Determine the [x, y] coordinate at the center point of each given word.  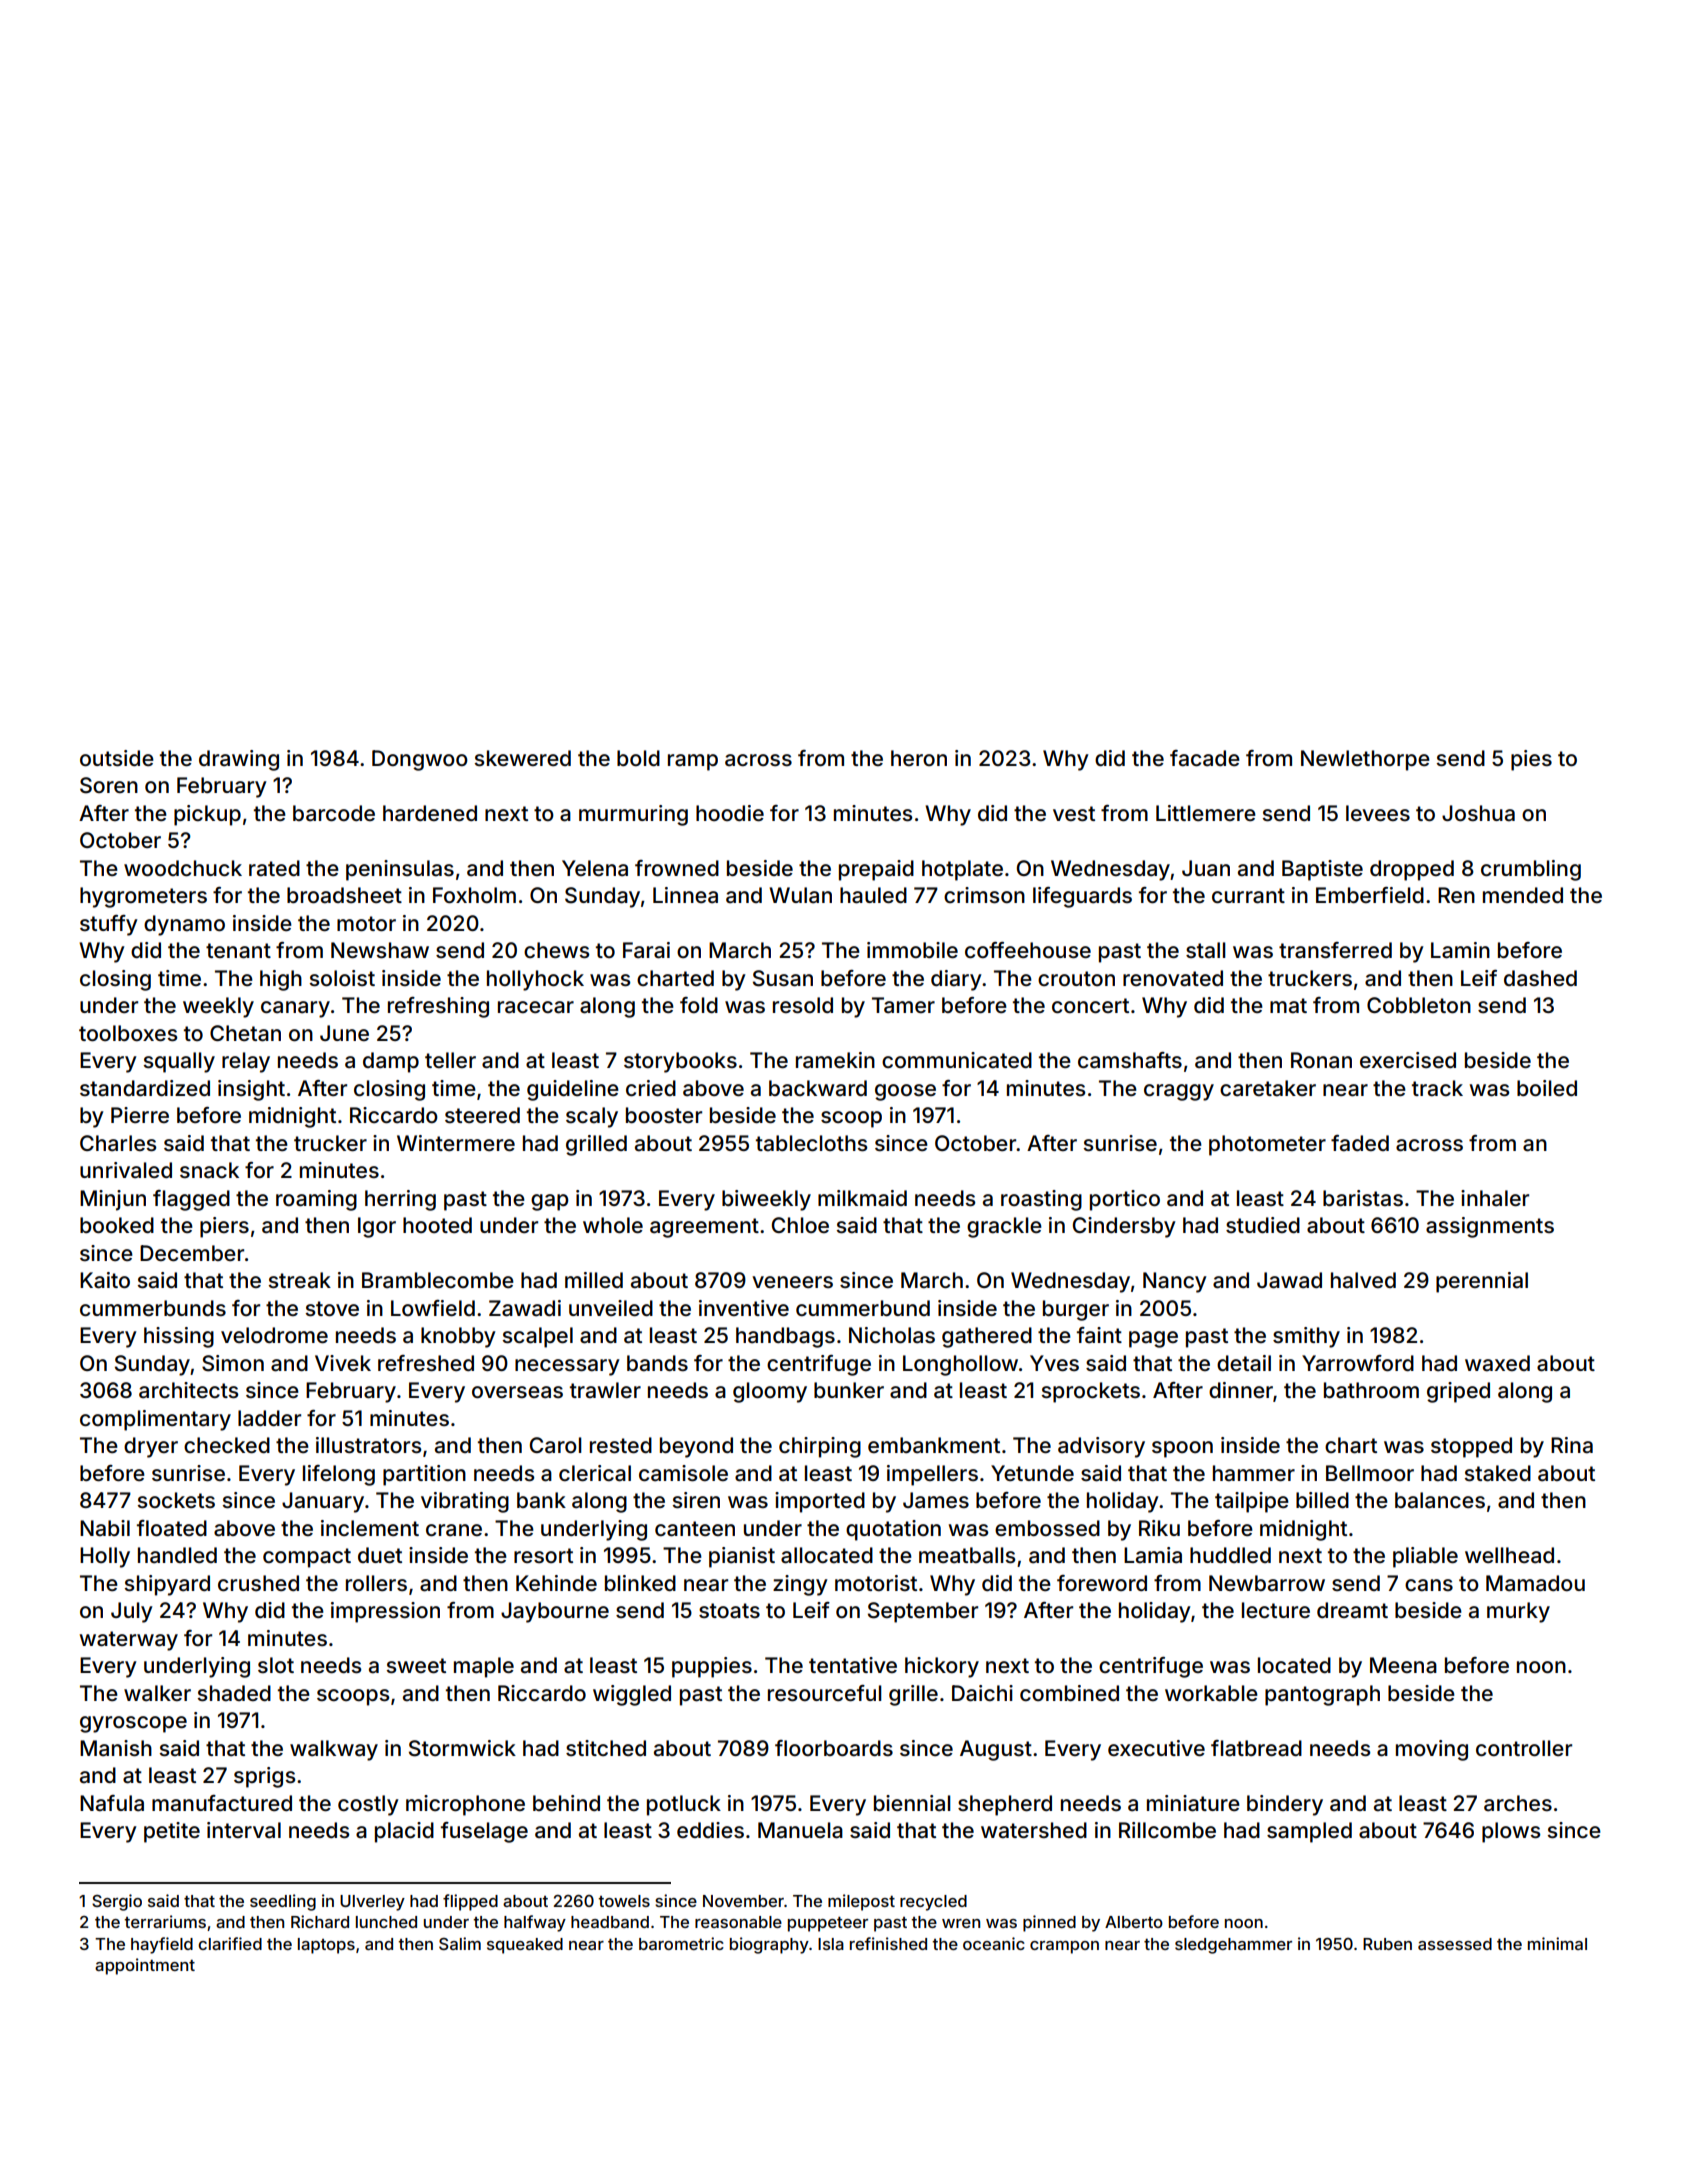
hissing [179, 1337]
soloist [342, 978]
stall [1206, 950]
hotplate [962, 870]
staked [1497, 1473]
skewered [522, 758]
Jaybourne [555, 1612]
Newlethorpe [1365, 760]
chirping [820, 1447]
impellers [932, 1475]
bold [638, 758]
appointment [145, 1966]
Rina [1572, 1445]
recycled [933, 1903]
